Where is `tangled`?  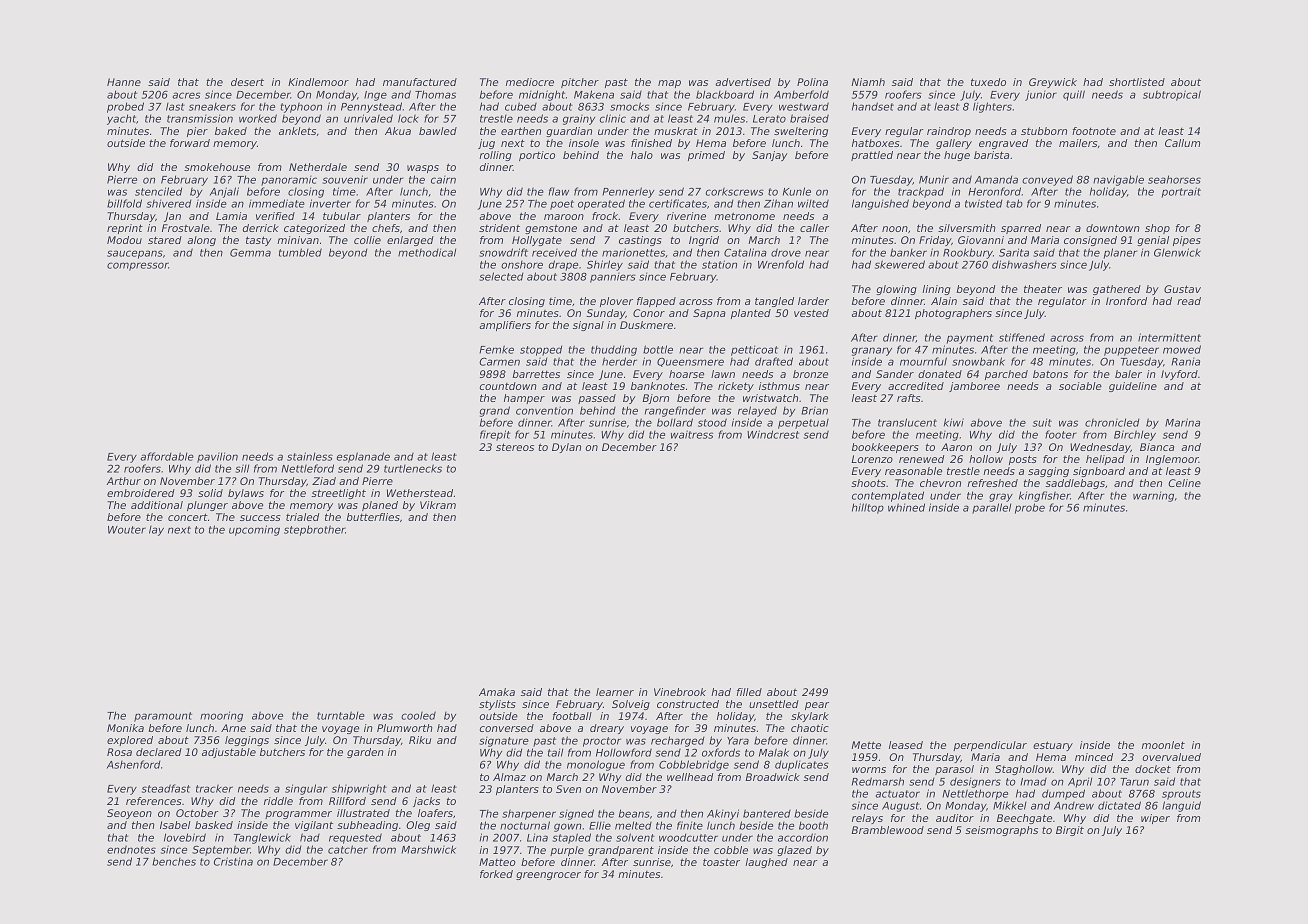 tangled is located at coordinates (774, 302).
